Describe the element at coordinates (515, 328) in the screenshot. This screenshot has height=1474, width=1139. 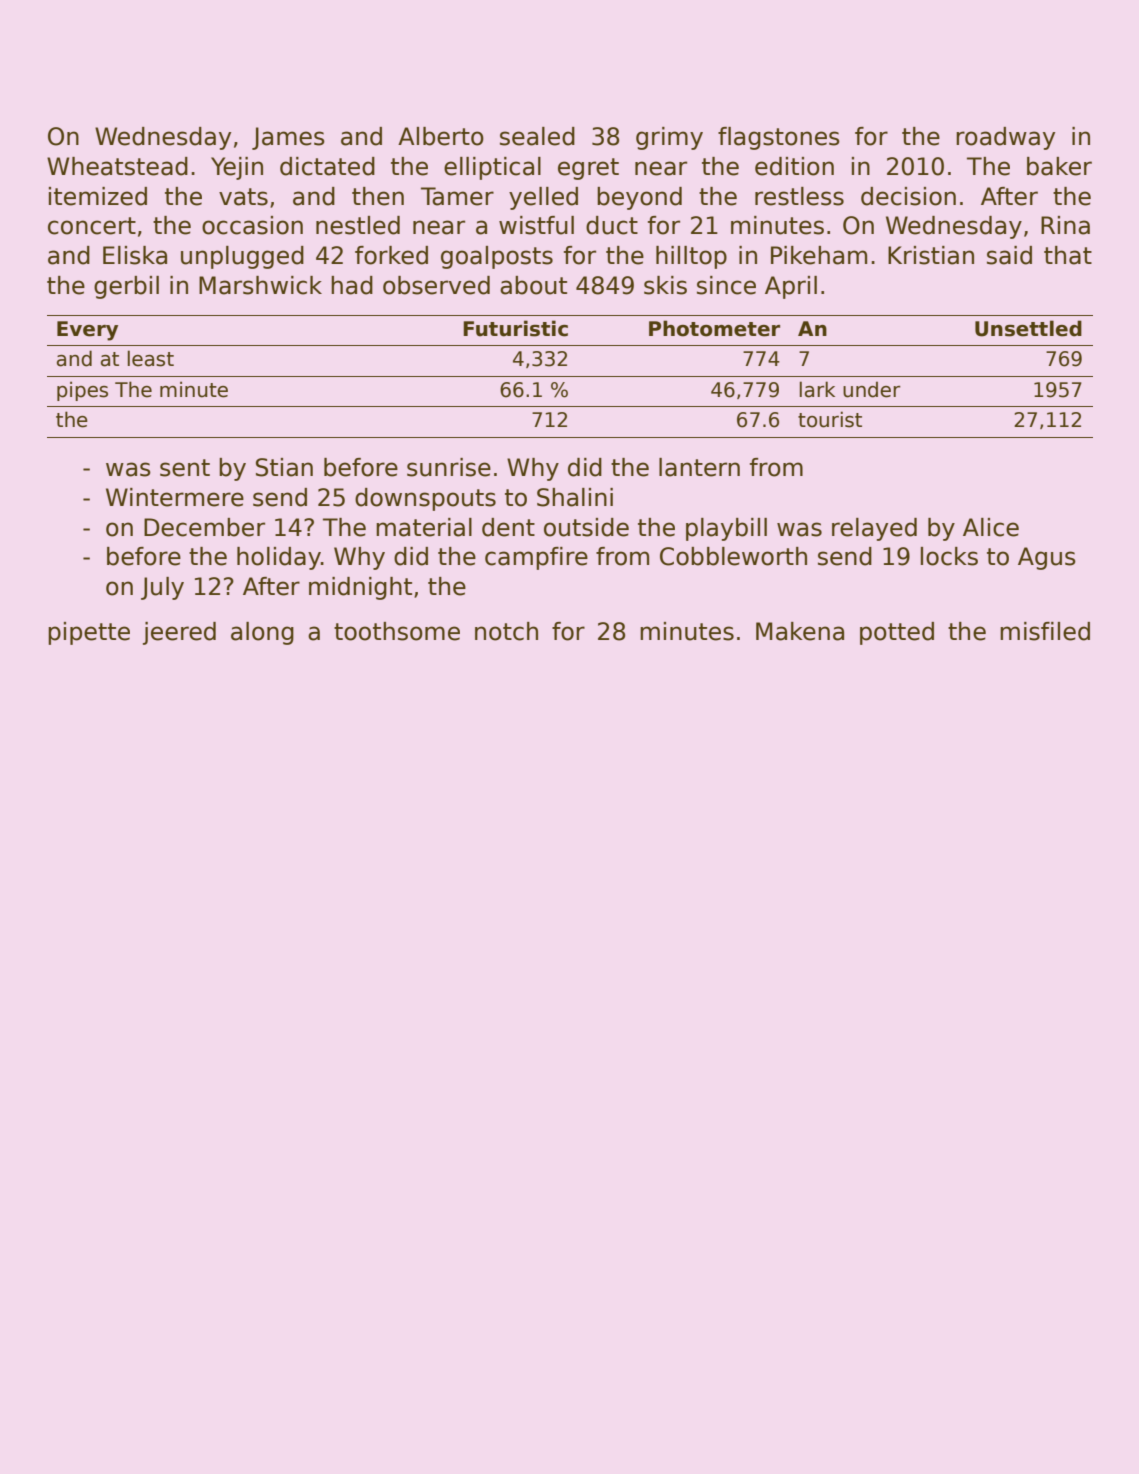
I see `Futuristic` at that location.
